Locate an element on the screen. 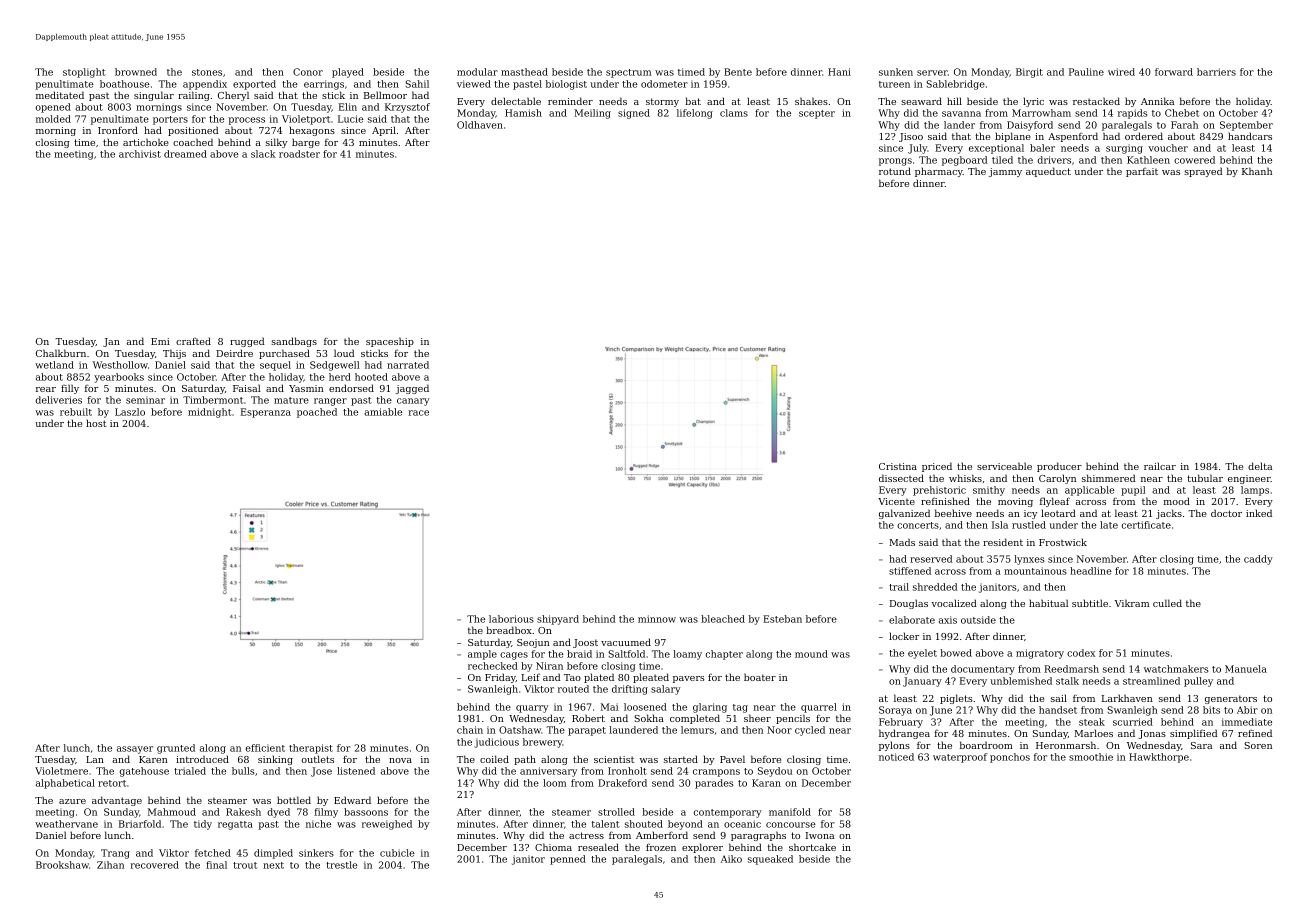 The image size is (1308, 924). piglets is located at coordinates (956, 699).
